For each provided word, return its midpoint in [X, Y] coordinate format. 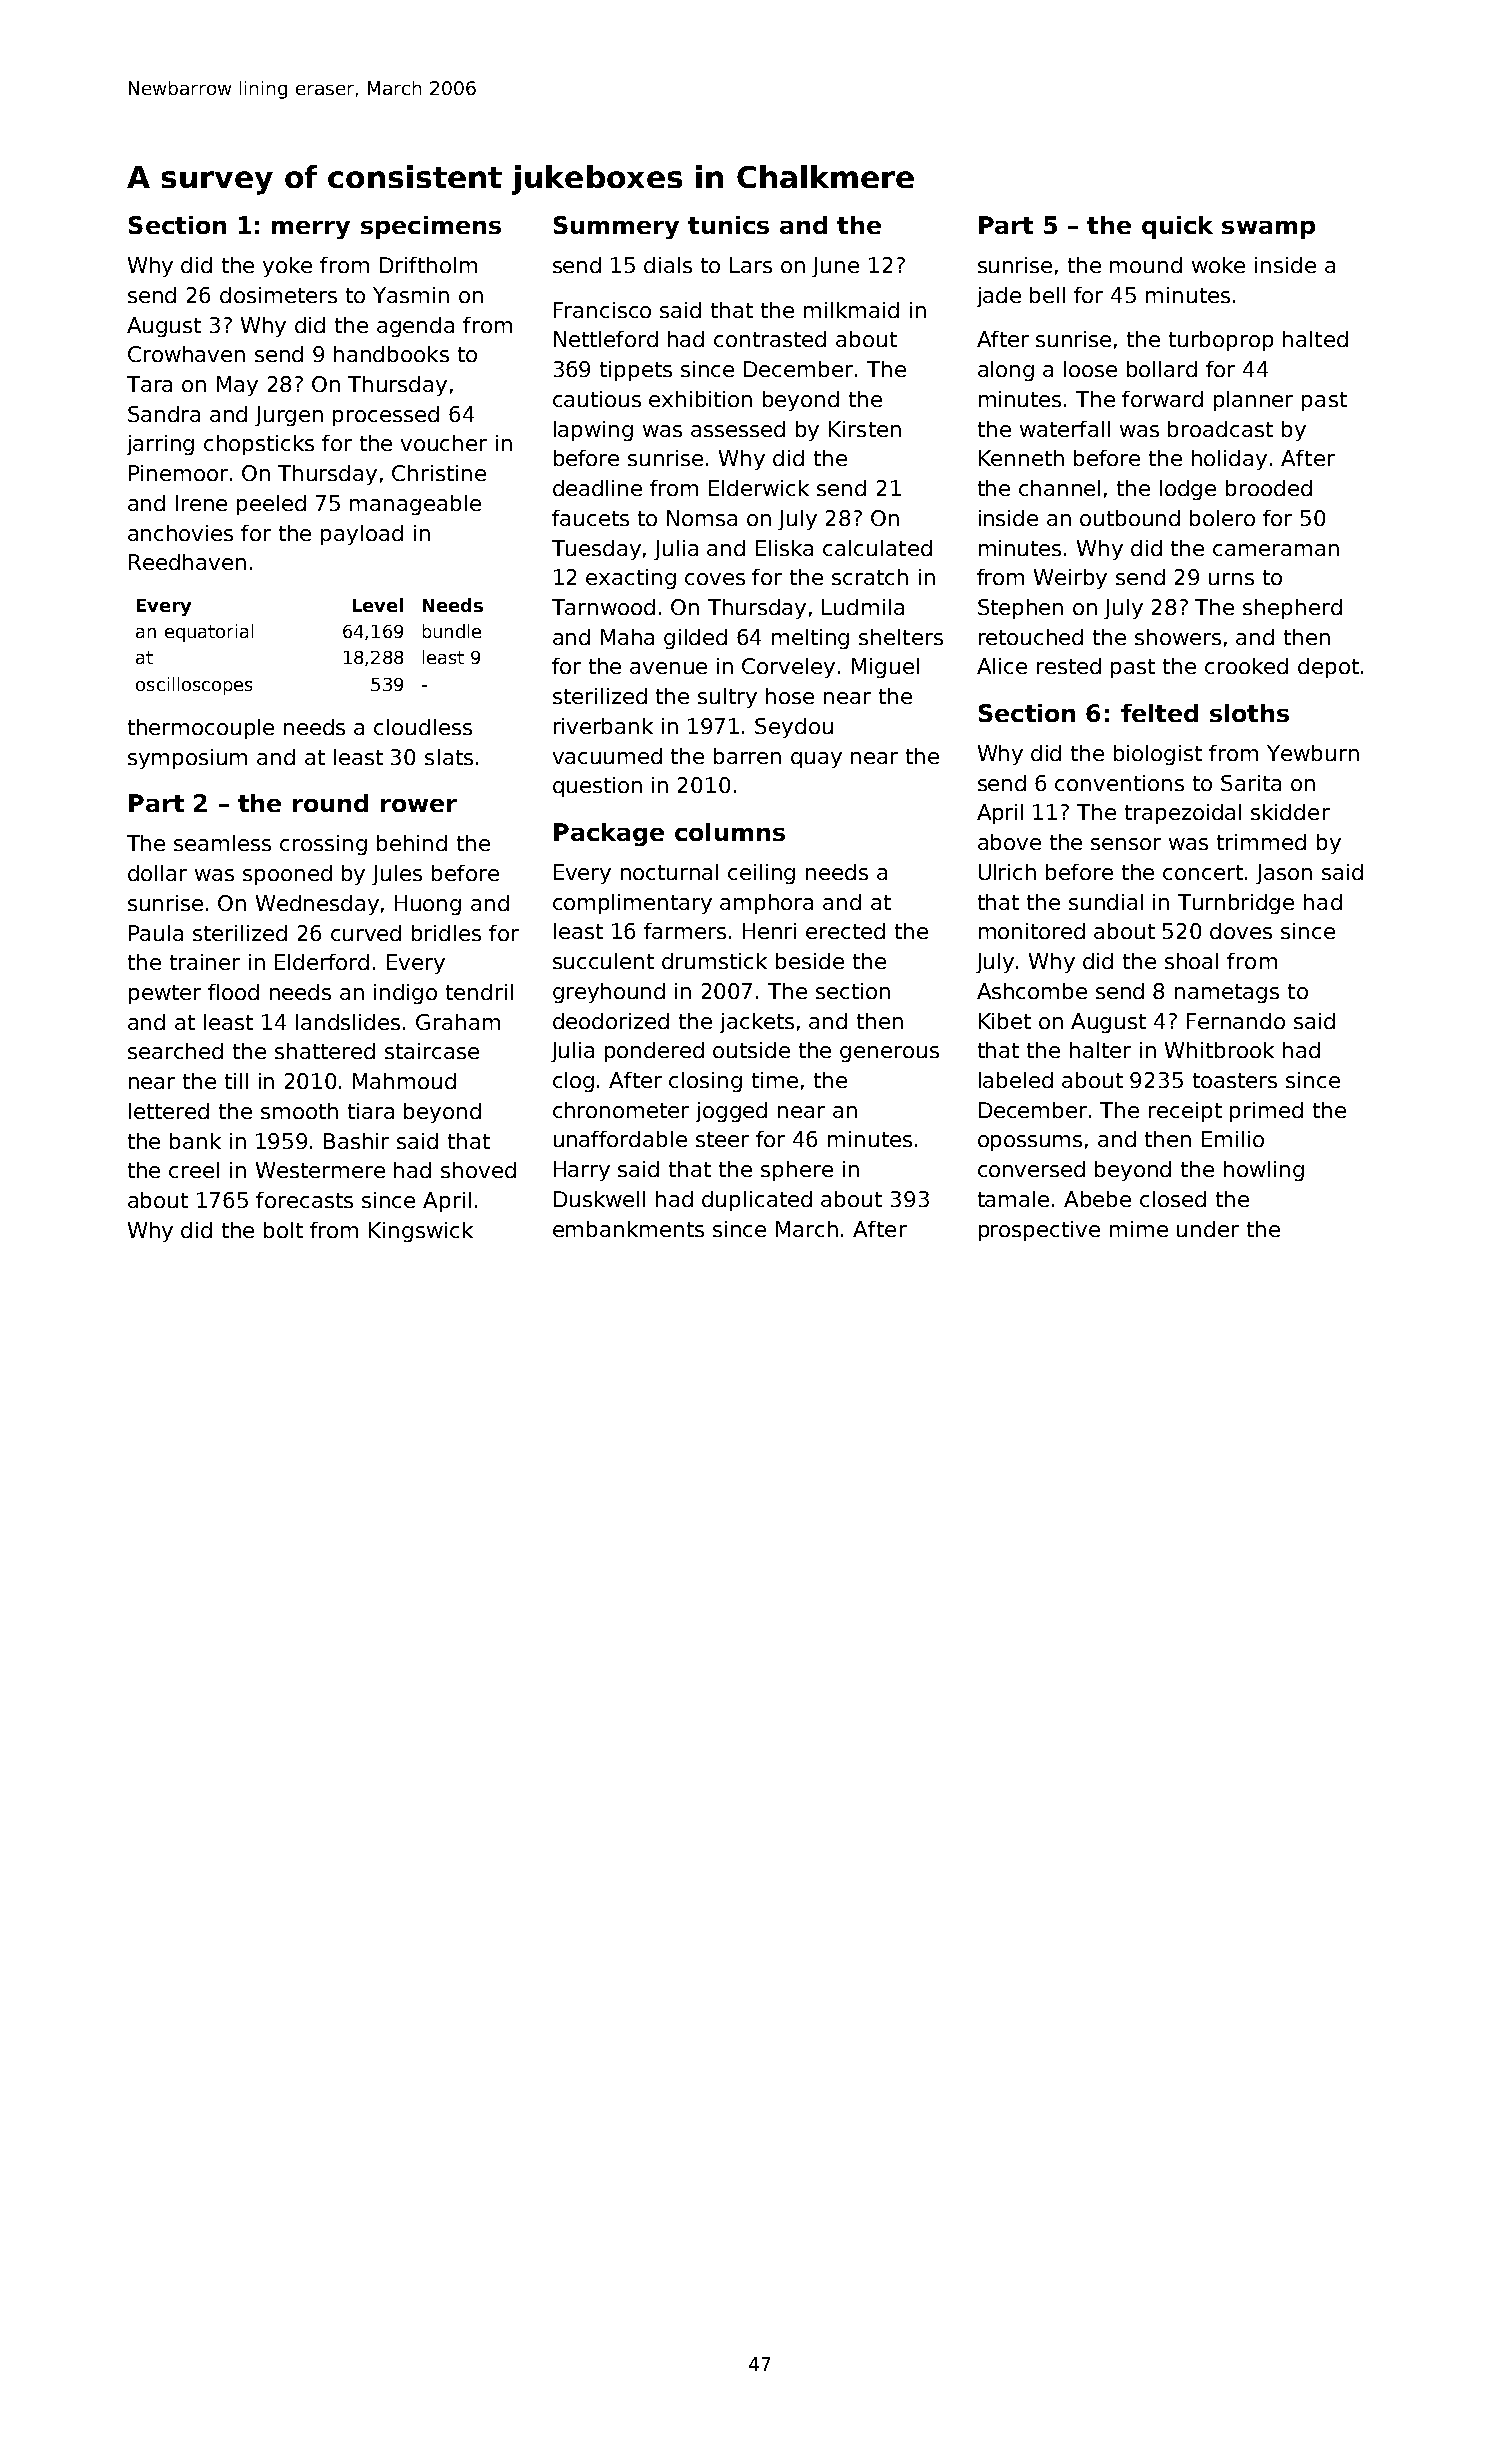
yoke [287, 267]
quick [1177, 227]
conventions [1119, 783]
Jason [1284, 874]
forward [1162, 399]
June [835, 267]
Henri [769, 931]
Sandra [164, 414]
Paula [156, 933]
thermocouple [201, 729]
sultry [727, 698]
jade [999, 297]
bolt [283, 1230]
